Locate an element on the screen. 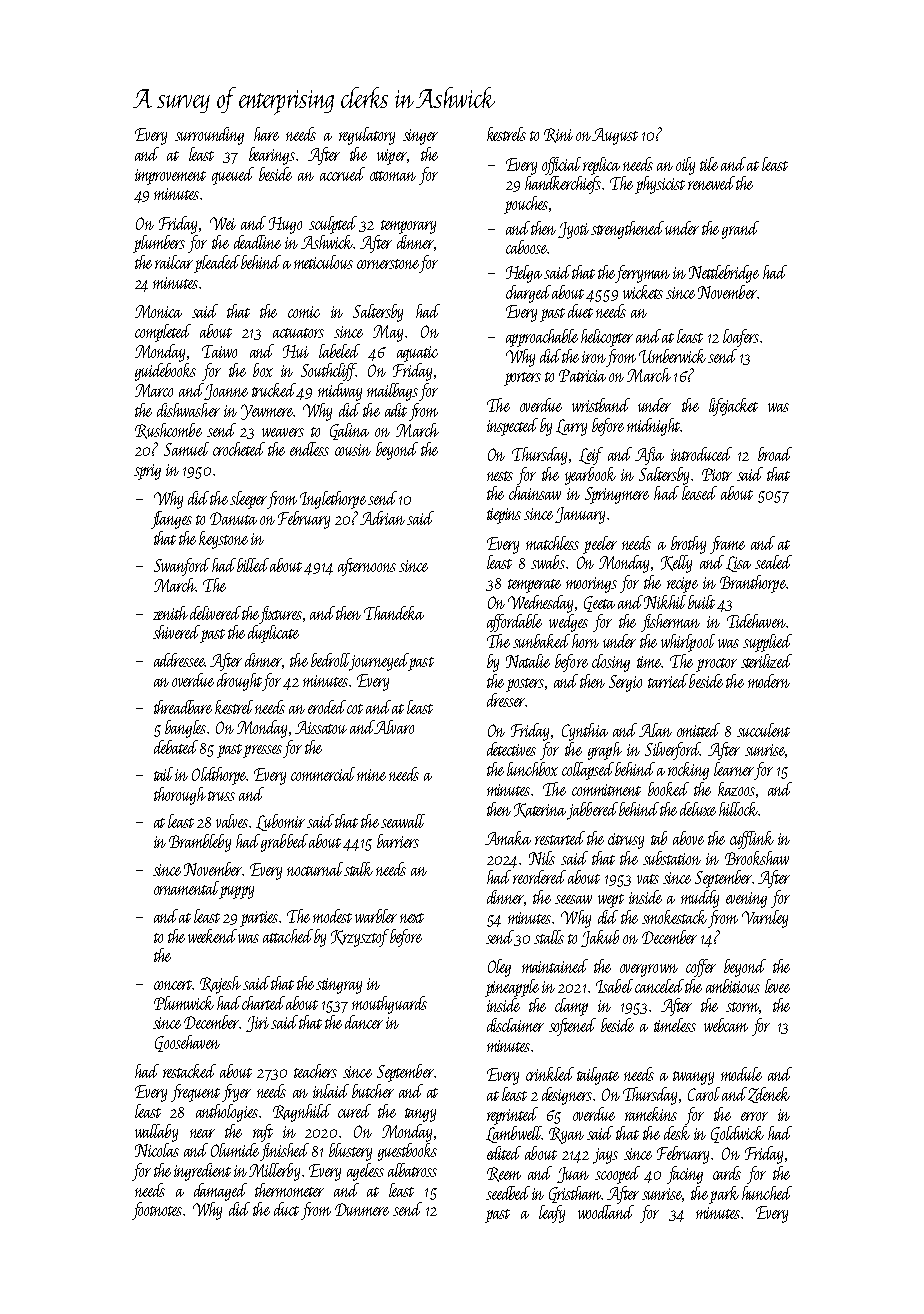 The width and height of the screenshot is (924, 1314). bedroll is located at coordinates (330, 661).
